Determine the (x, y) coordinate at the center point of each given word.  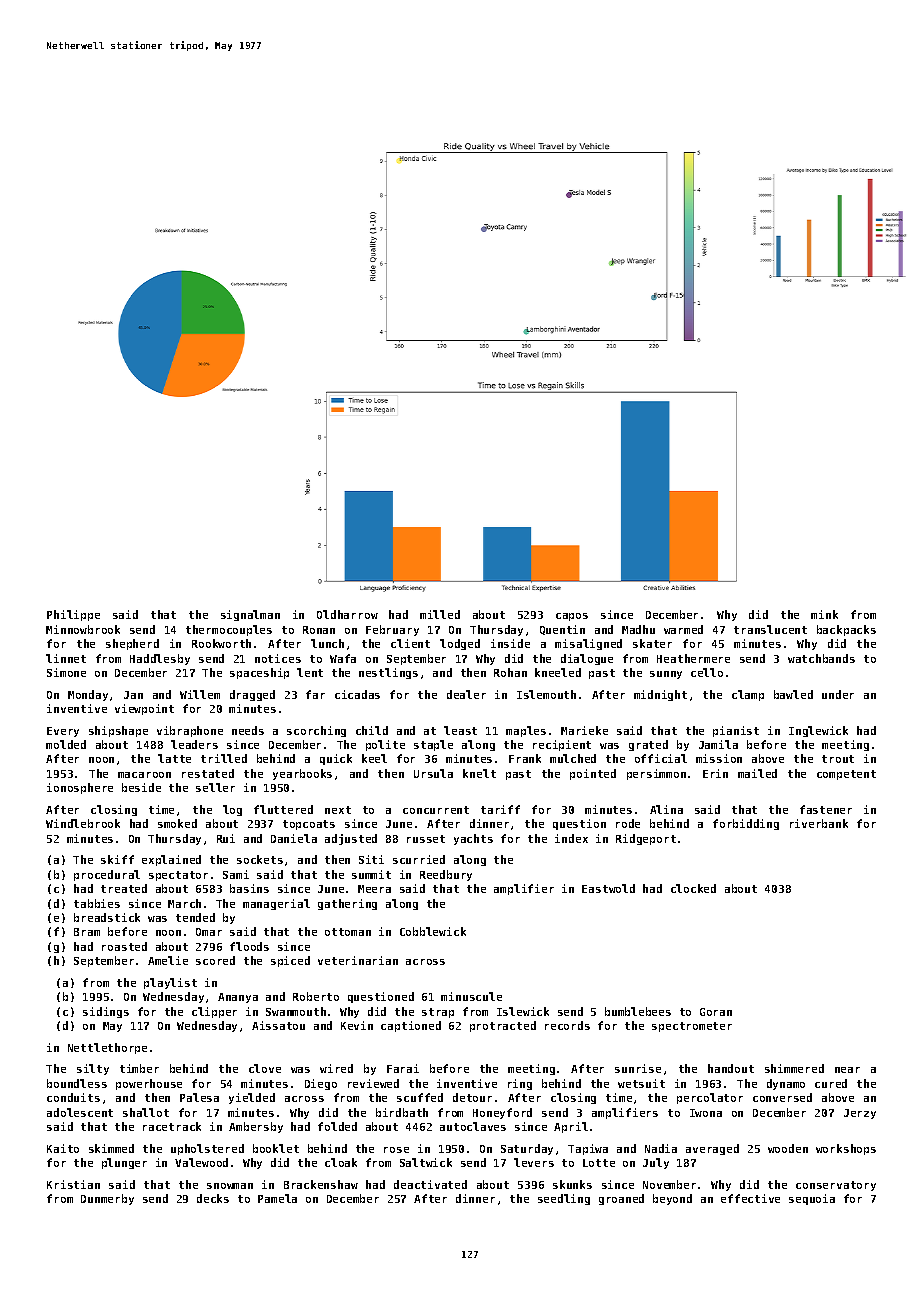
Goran (716, 1012)
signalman (250, 615)
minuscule (471, 996)
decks (213, 1198)
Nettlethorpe (107, 1048)
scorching (316, 731)
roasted (124, 946)
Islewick (523, 1011)
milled (440, 614)
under (838, 694)
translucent (770, 629)
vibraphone (190, 731)
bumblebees (638, 1011)
